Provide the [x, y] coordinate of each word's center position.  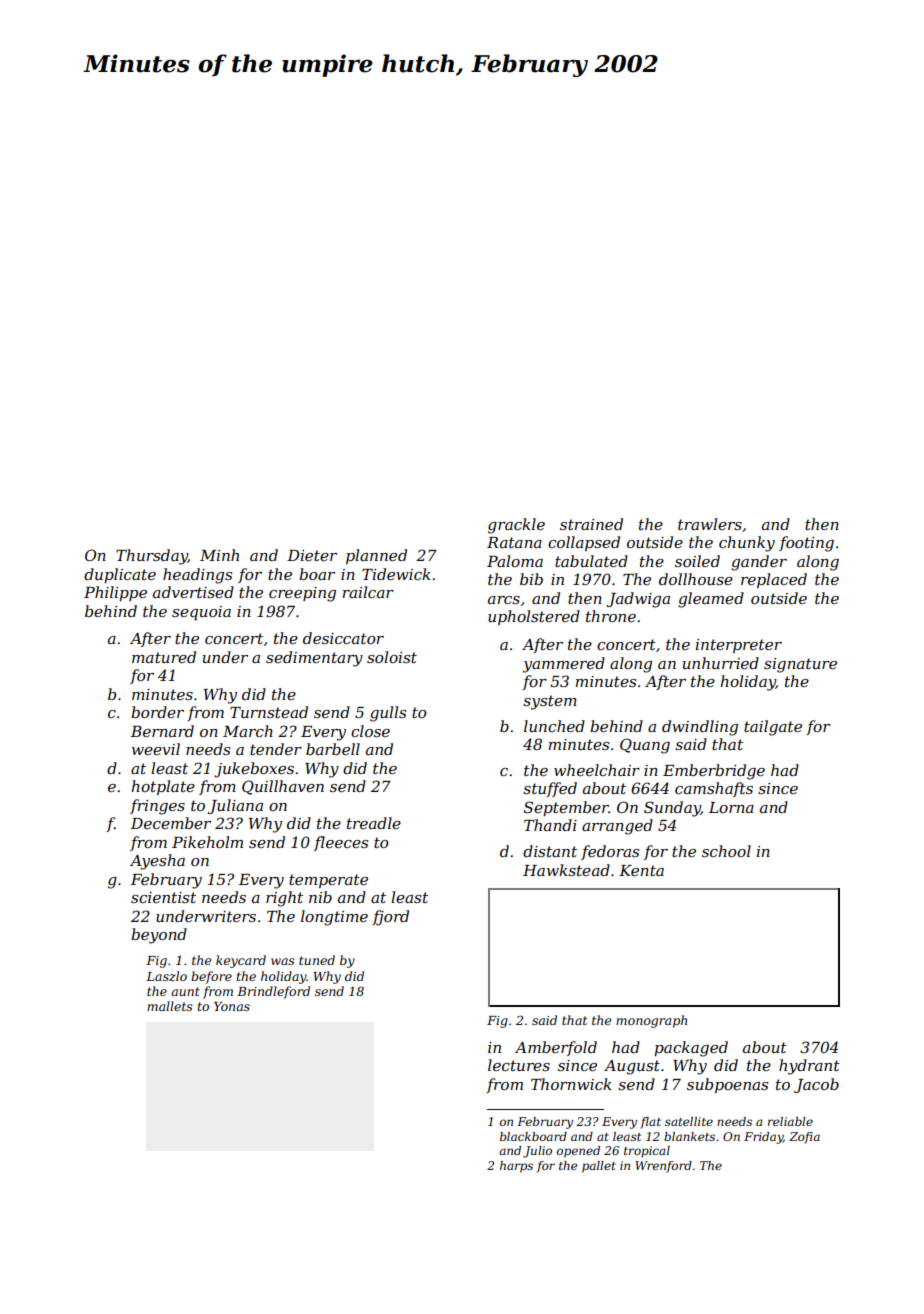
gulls [388, 714]
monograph [651, 1021]
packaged [691, 1049]
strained [591, 524]
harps [516, 1167]
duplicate [120, 575]
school [726, 851]
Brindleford [273, 992]
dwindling [700, 728]
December [171, 823]
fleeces [341, 843]
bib [531, 579]
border [157, 712]
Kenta [641, 870]
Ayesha [157, 862]
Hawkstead [566, 870]
